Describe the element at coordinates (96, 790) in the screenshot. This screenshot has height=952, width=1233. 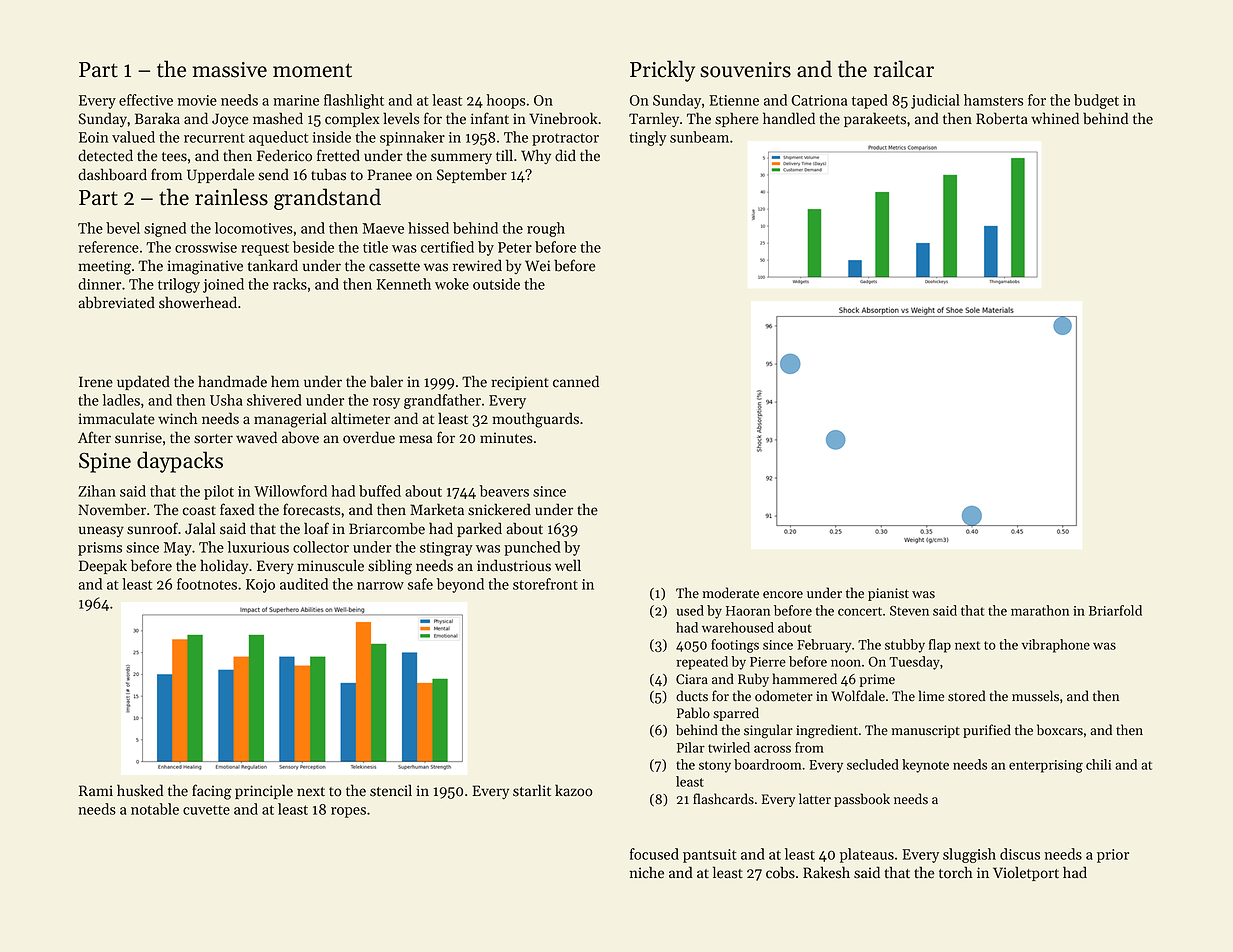
I see `Rami` at that location.
